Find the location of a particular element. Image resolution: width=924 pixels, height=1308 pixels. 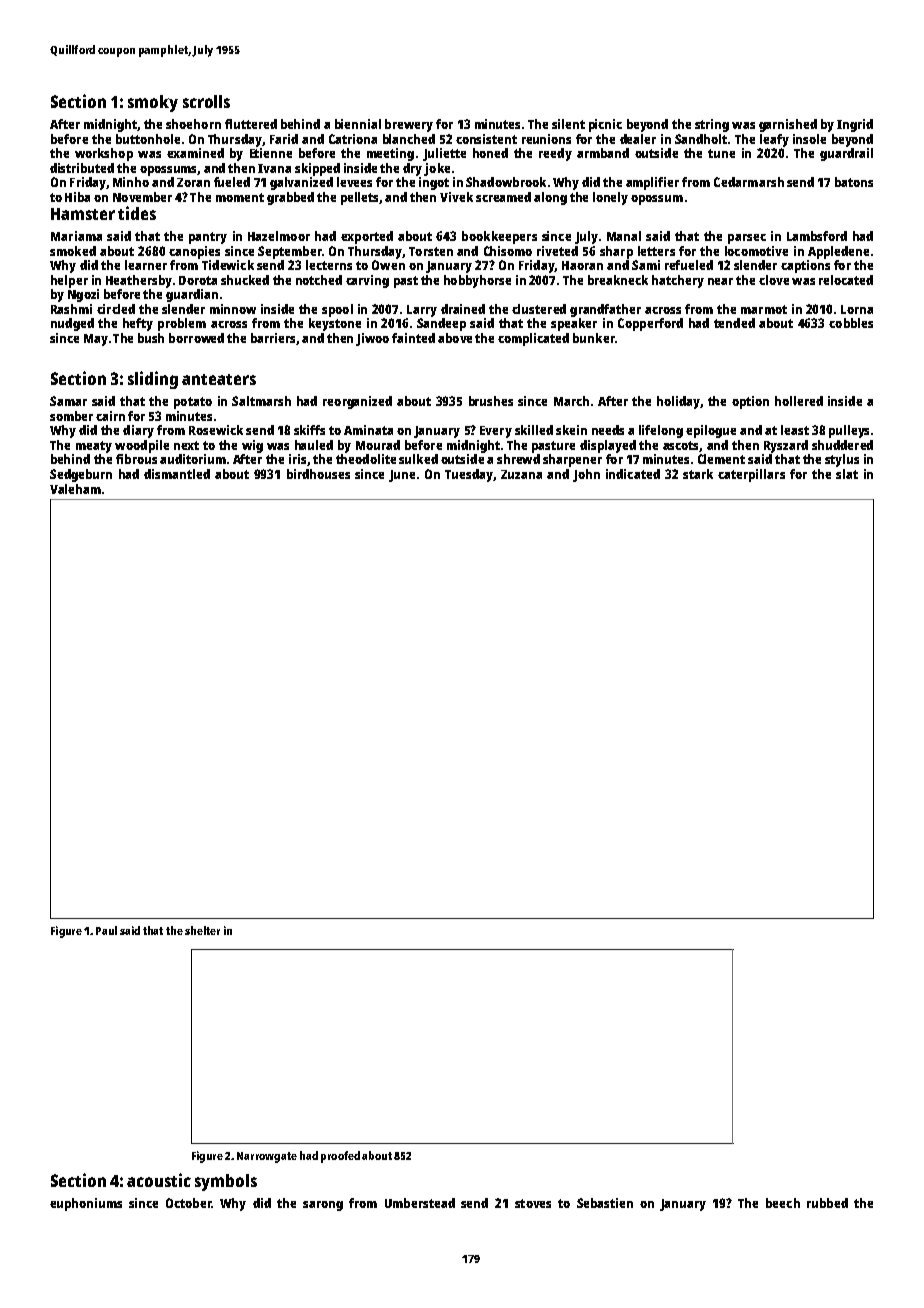

Etienne is located at coordinates (271, 153).
